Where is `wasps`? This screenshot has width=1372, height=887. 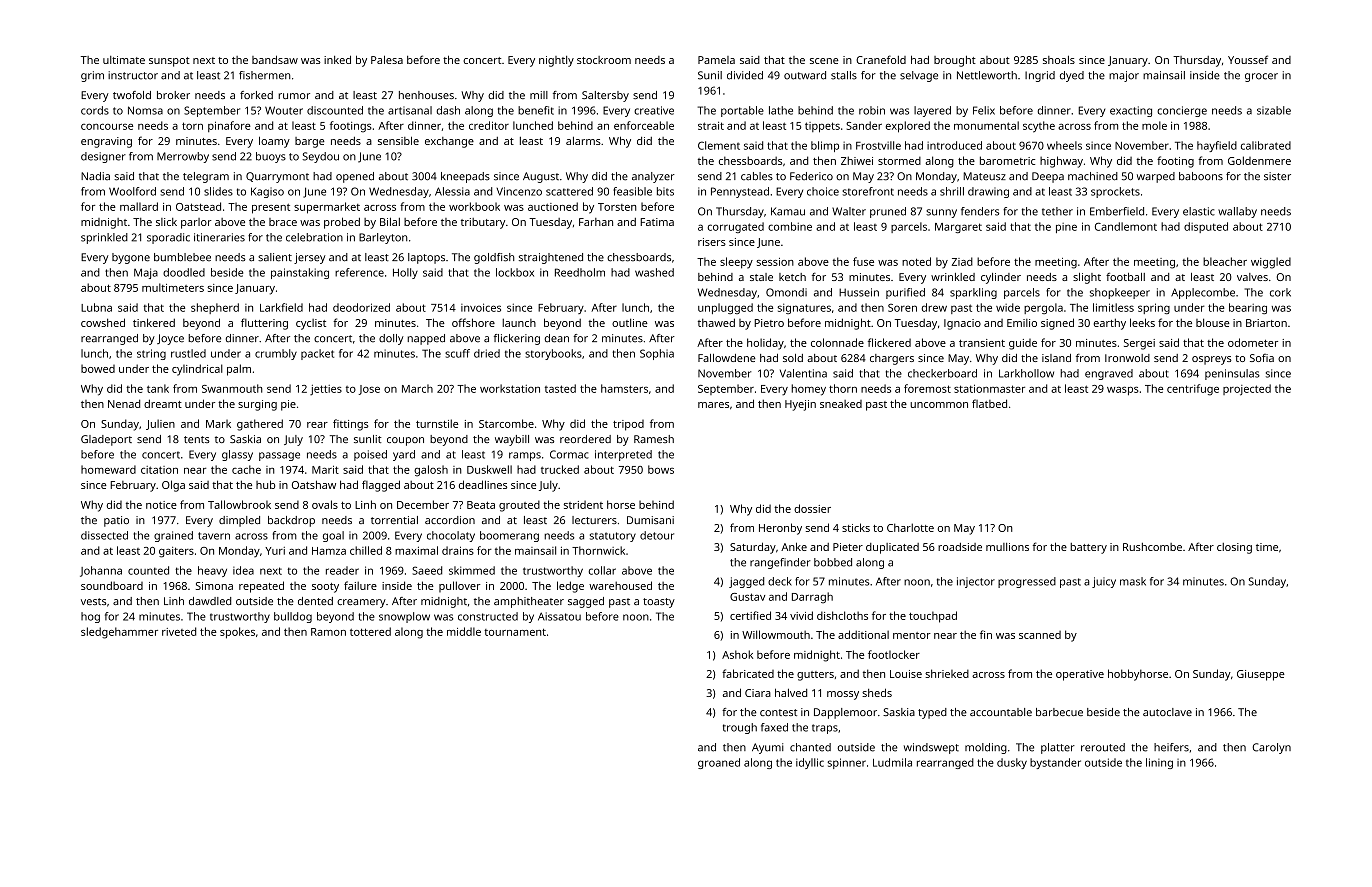 wasps is located at coordinates (1123, 391).
